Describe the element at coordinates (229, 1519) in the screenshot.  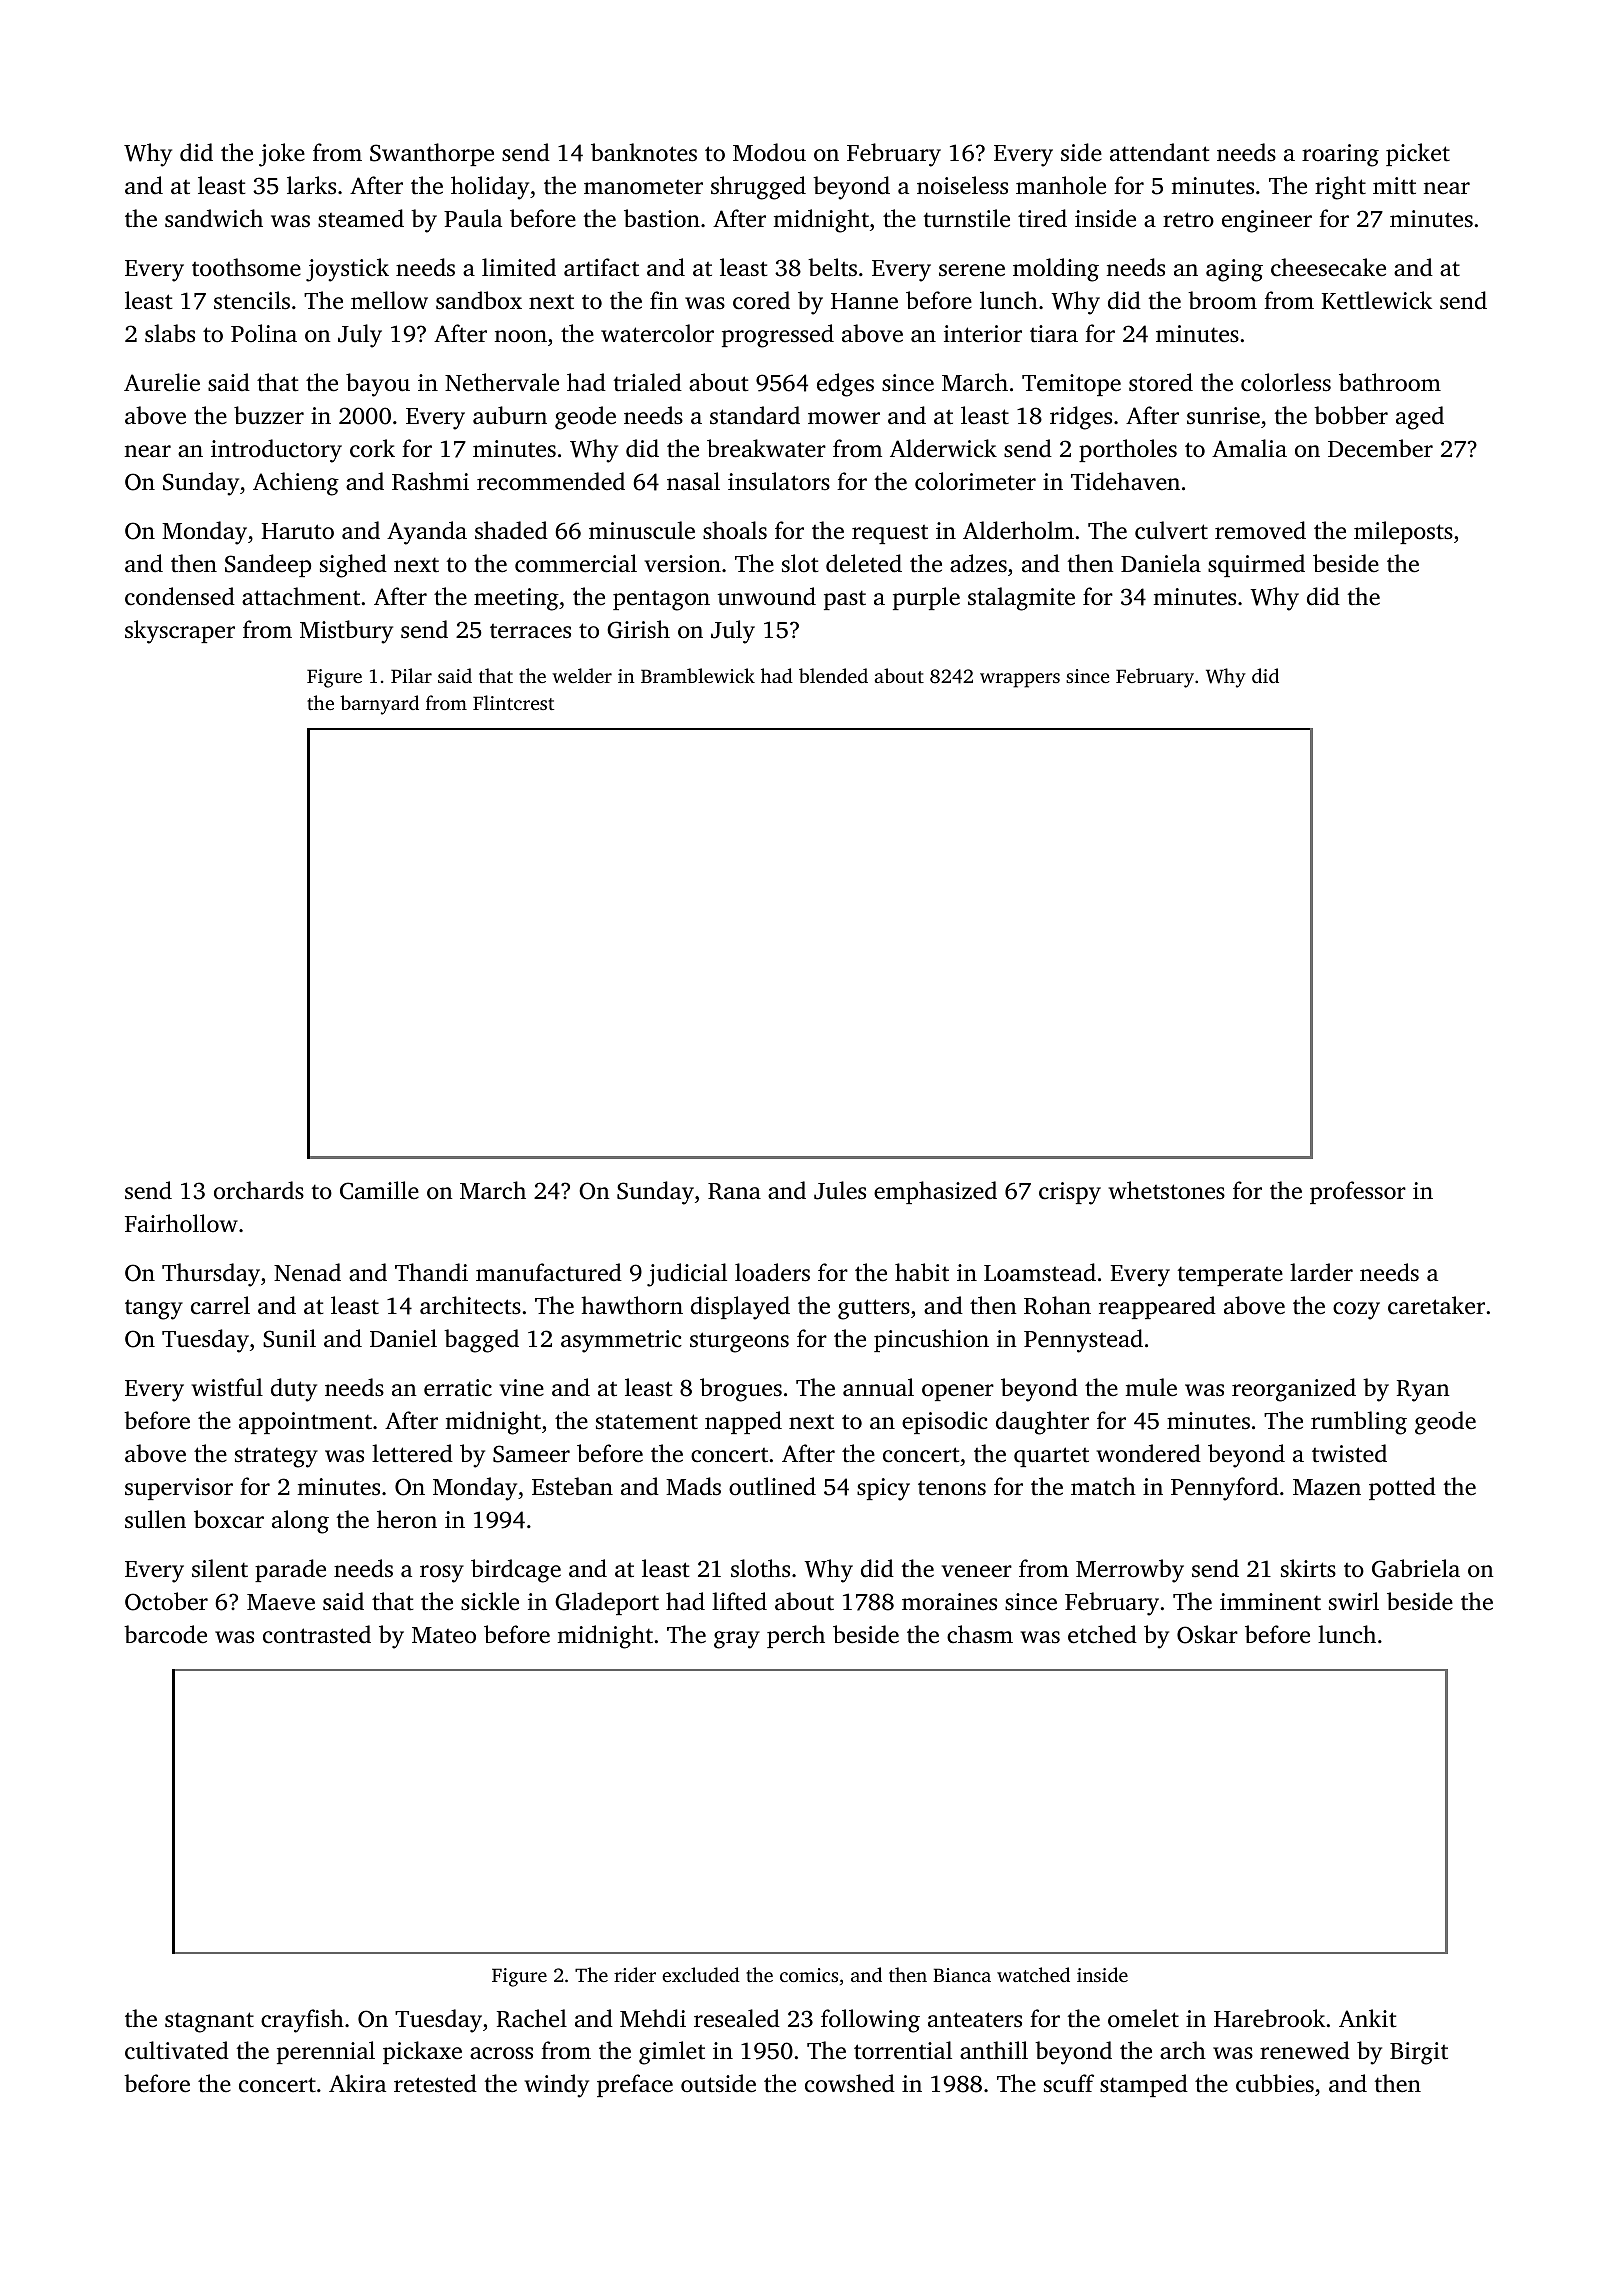
I see `boxcar` at that location.
